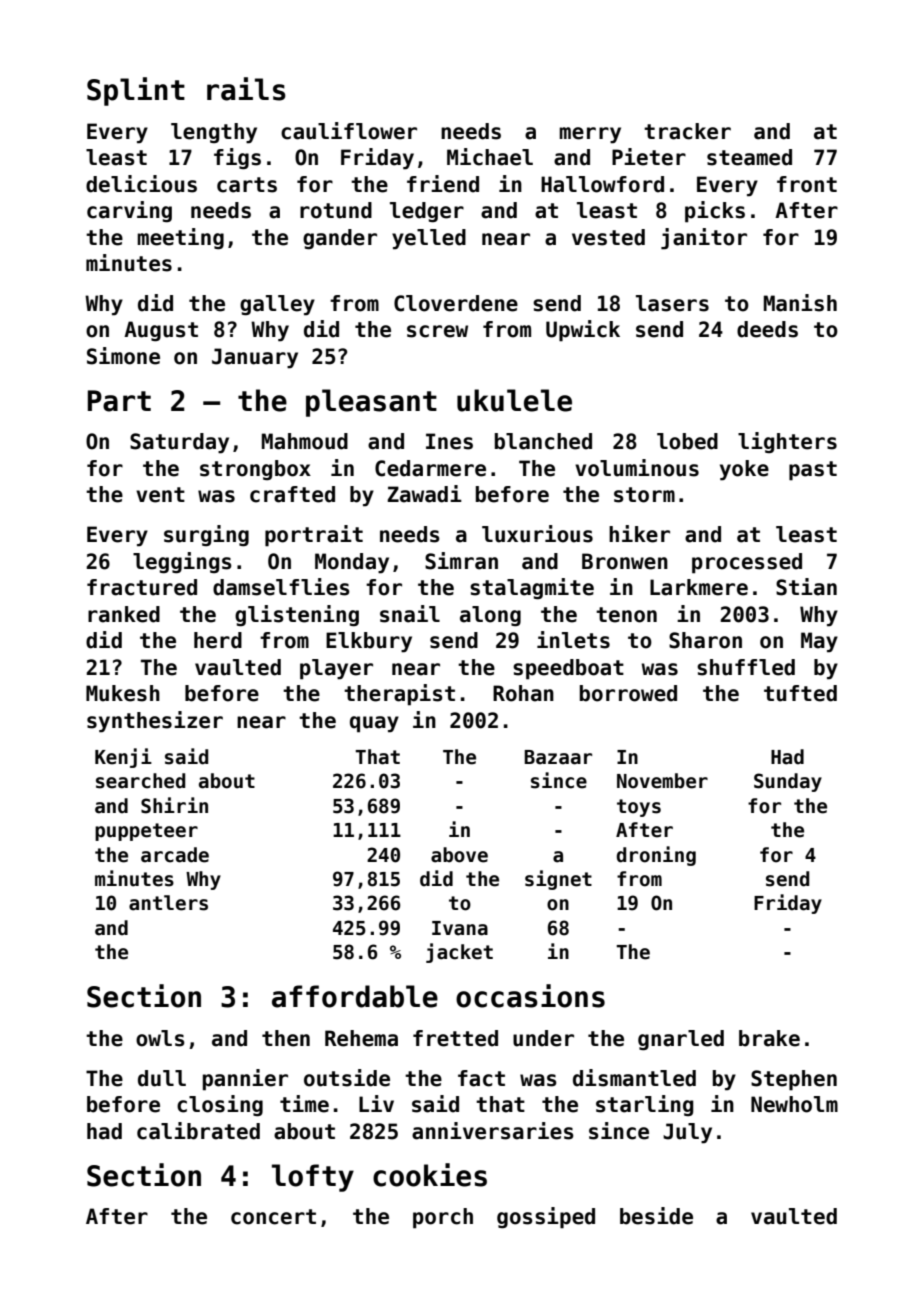 The height and width of the page is (1314, 924). I want to click on beside, so click(656, 1216).
